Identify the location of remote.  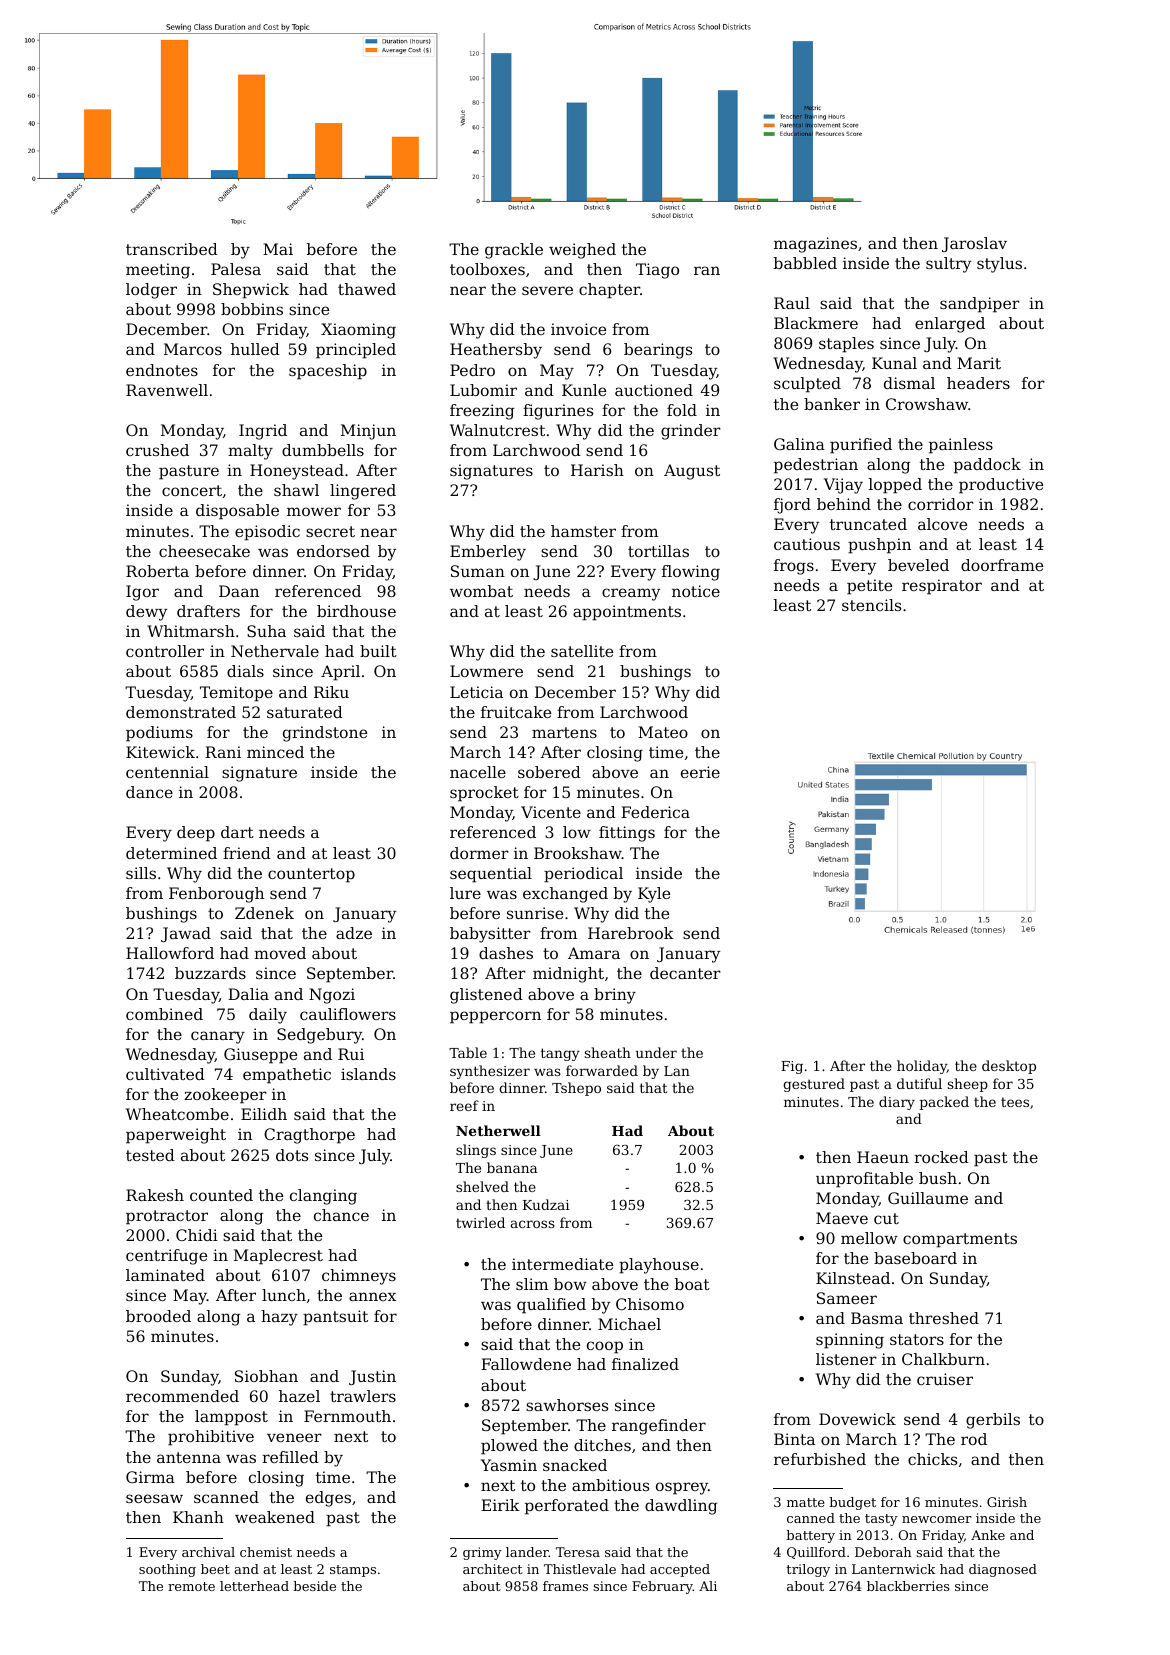
(191, 1586).
